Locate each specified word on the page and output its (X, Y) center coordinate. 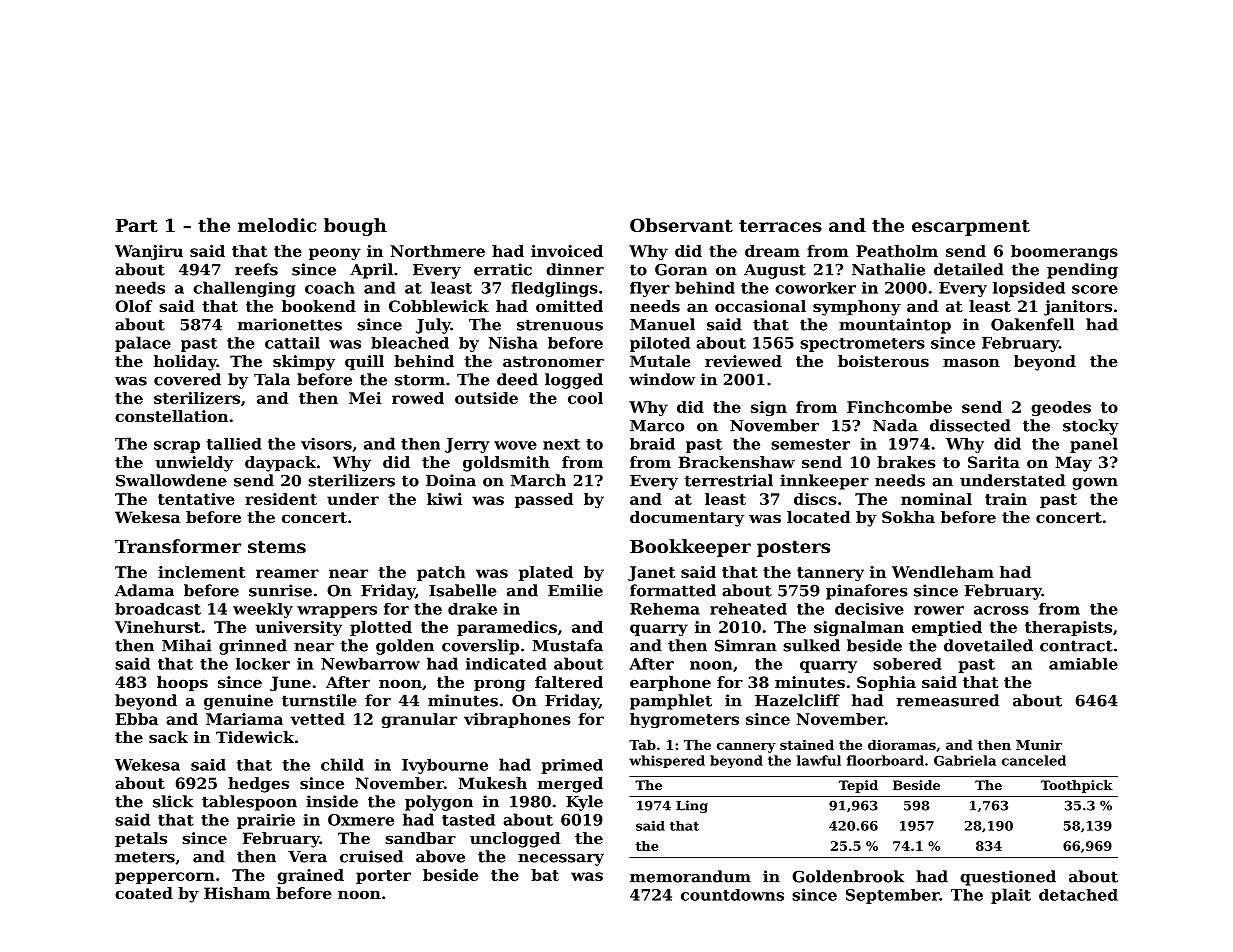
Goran (681, 269)
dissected (970, 425)
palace (143, 344)
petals (141, 839)
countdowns (732, 895)
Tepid (858, 786)
